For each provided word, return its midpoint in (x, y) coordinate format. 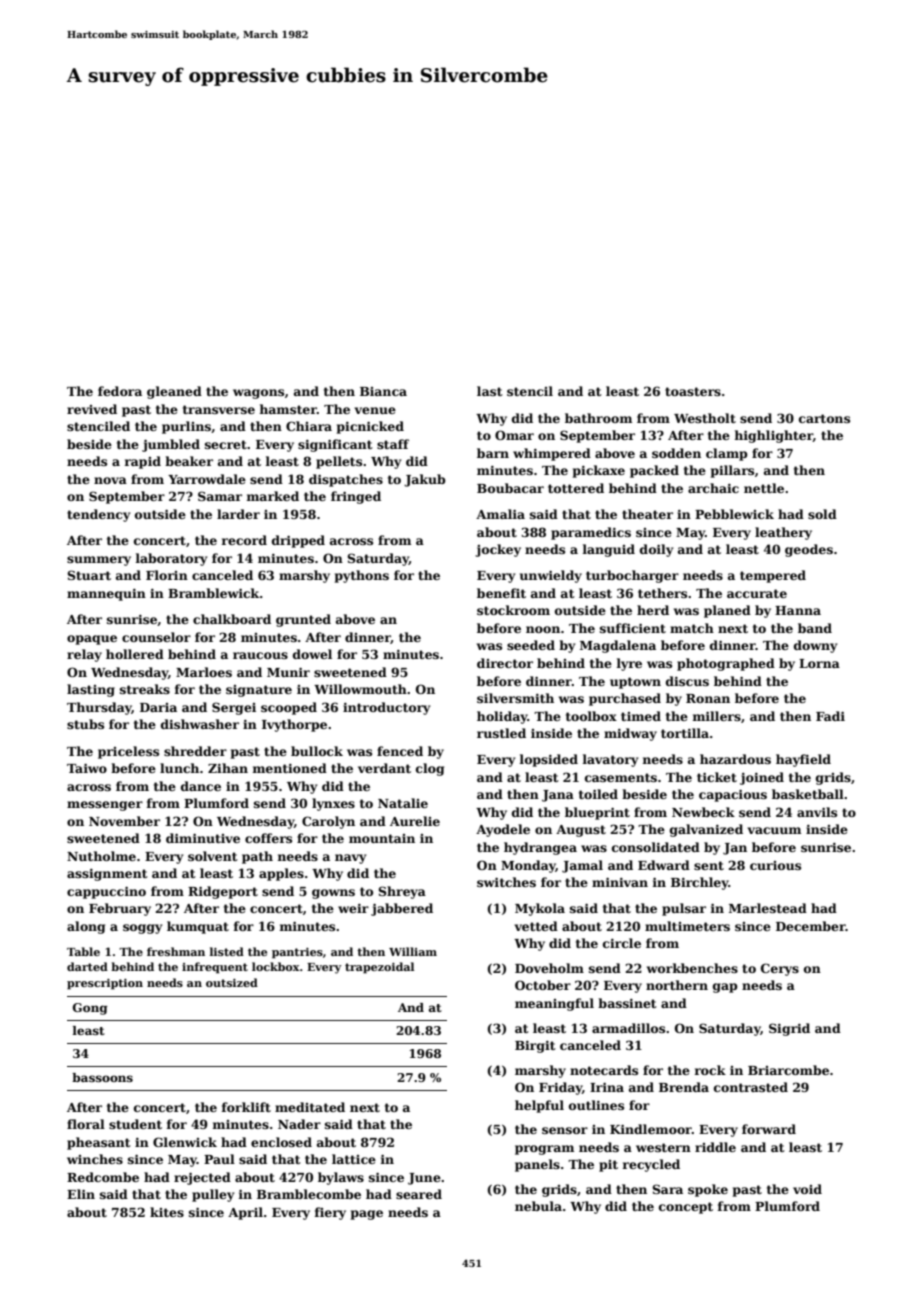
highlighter (773, 436)
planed (727, 611)
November (124, 821)
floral (86, 1124)
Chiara (309, 426)
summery (99, 561)
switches (506, 882)
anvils (817, 812)
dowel (312, 654)
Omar (514, 435)
